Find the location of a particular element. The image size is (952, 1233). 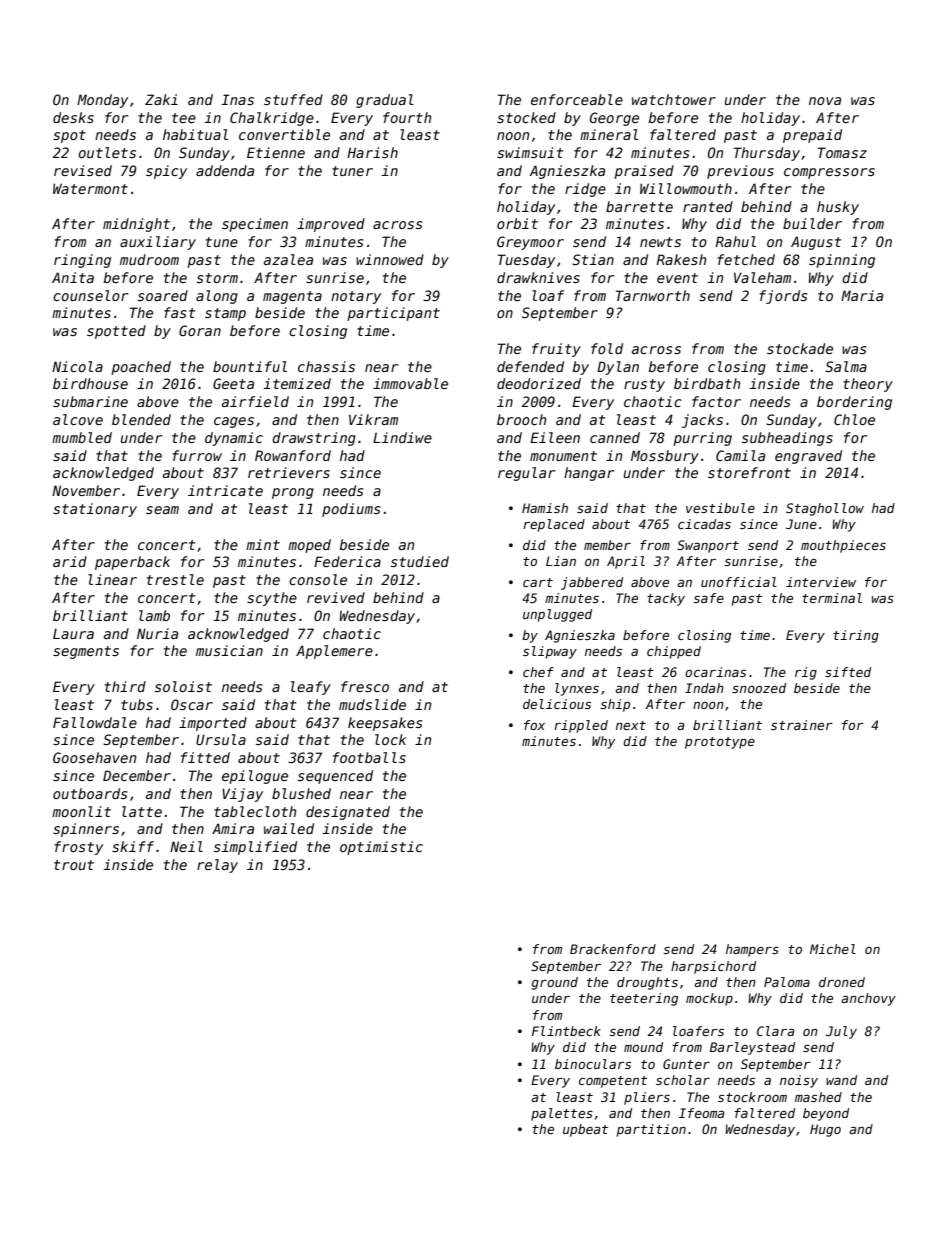

praised is located at coordinates (644, 172).
